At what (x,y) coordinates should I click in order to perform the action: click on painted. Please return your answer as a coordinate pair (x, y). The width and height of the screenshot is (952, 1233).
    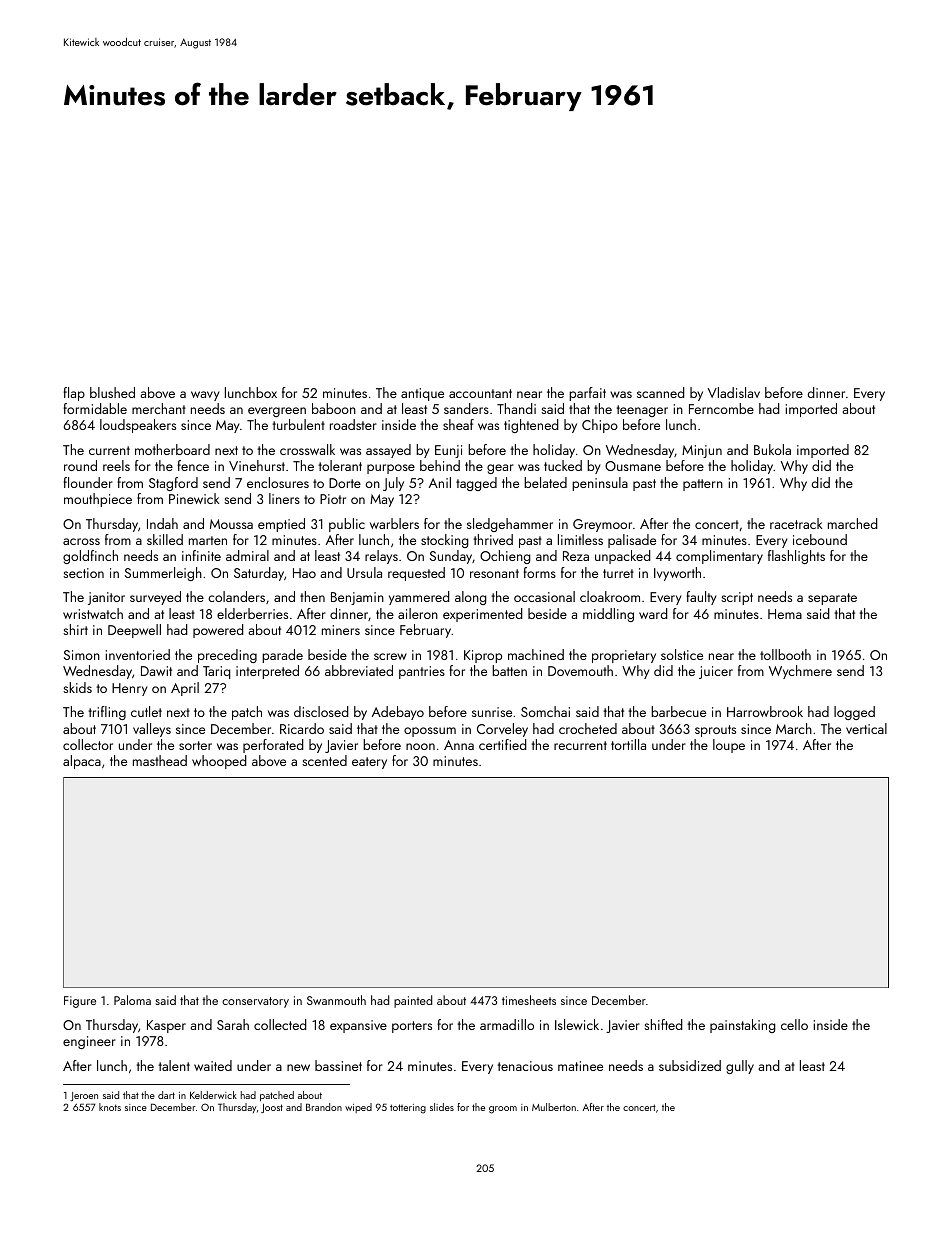
    Looking at the image, I should click on (413, 1001).
